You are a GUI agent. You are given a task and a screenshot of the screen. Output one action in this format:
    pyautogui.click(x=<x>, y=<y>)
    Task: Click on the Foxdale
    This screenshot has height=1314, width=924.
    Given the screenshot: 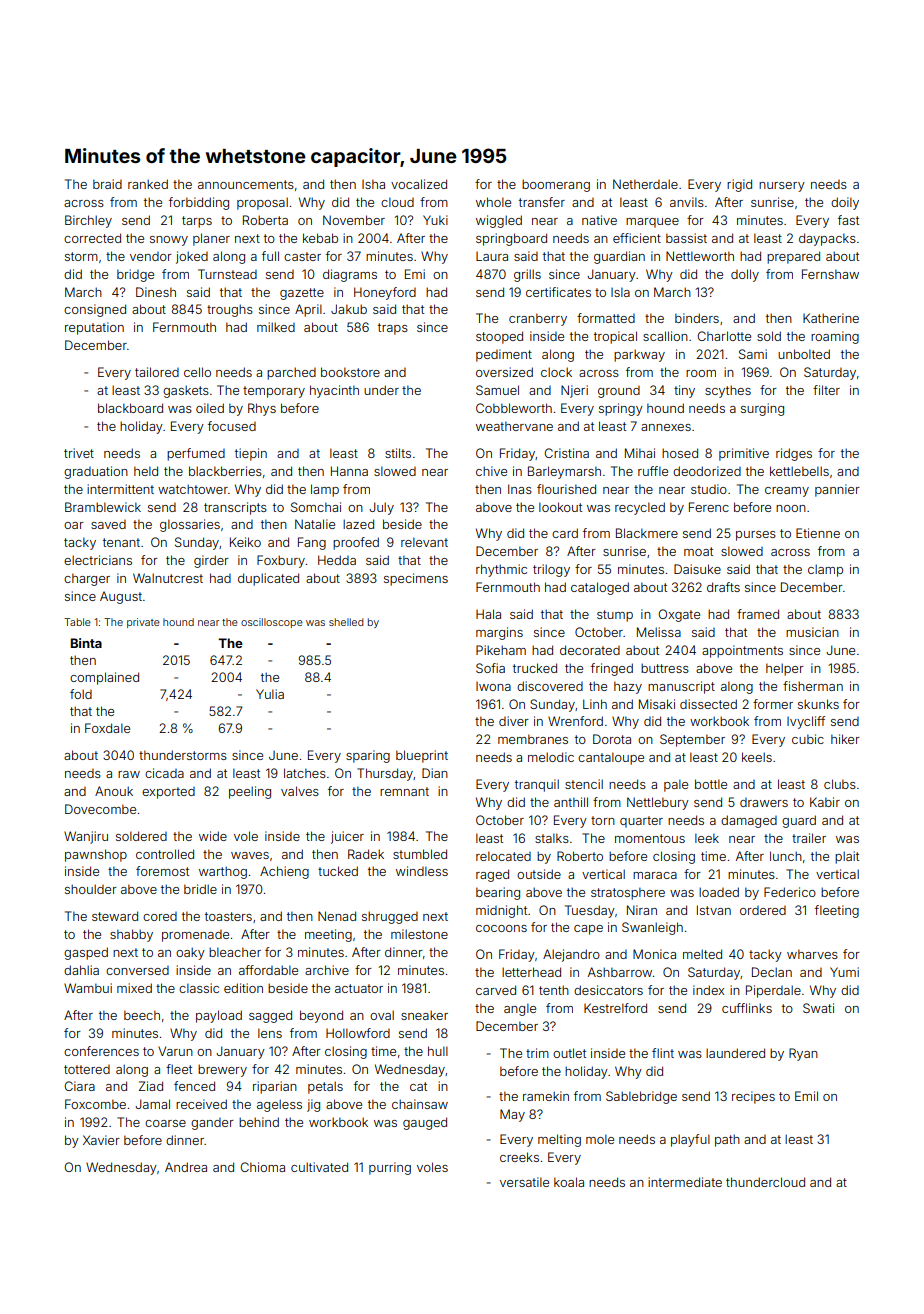 What is the action you would take?
    pyautogui.click(x=107, y=728)
